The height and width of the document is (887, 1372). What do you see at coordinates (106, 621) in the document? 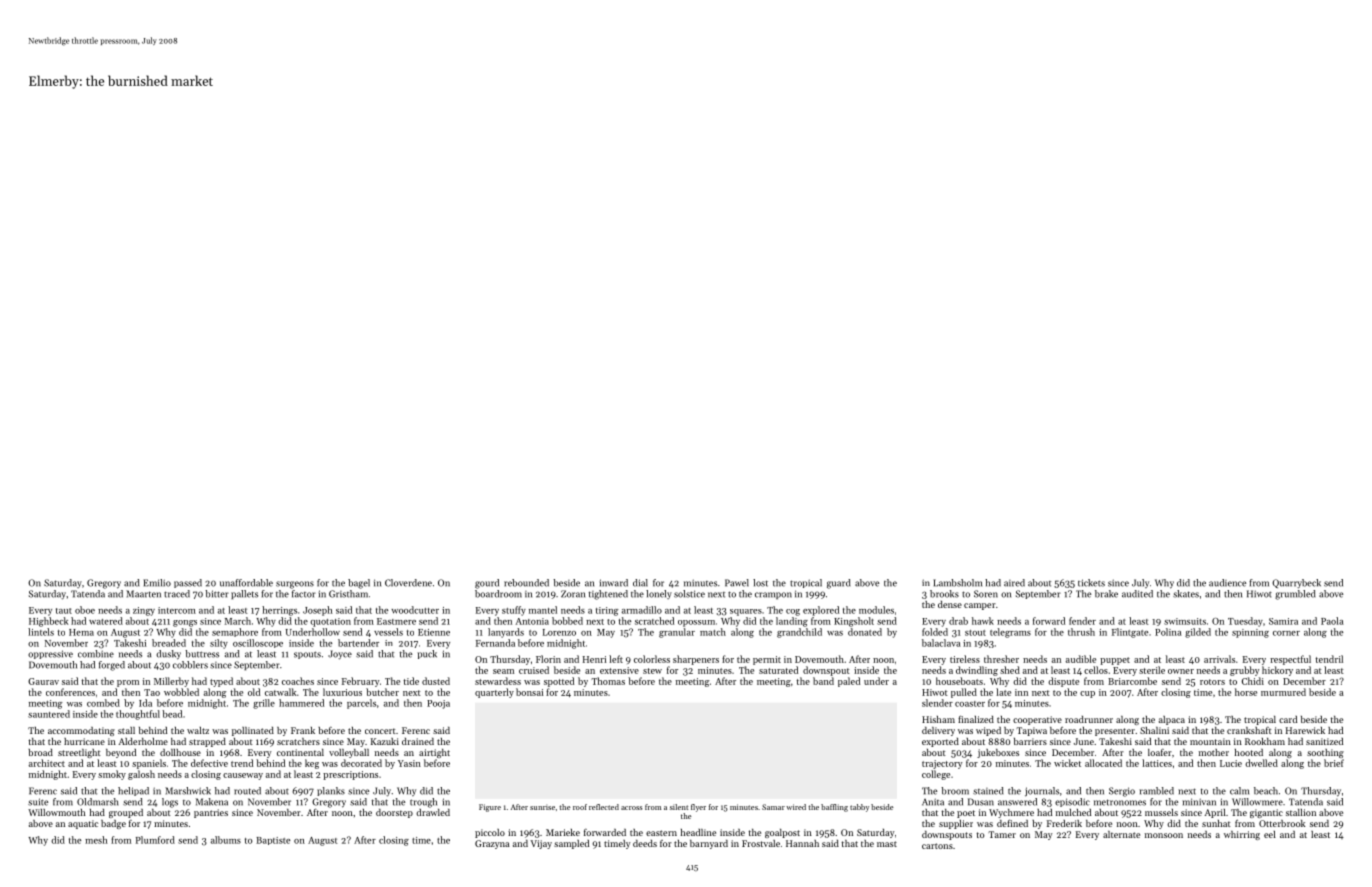
I see `watered` at bounding box center [106, 621].
